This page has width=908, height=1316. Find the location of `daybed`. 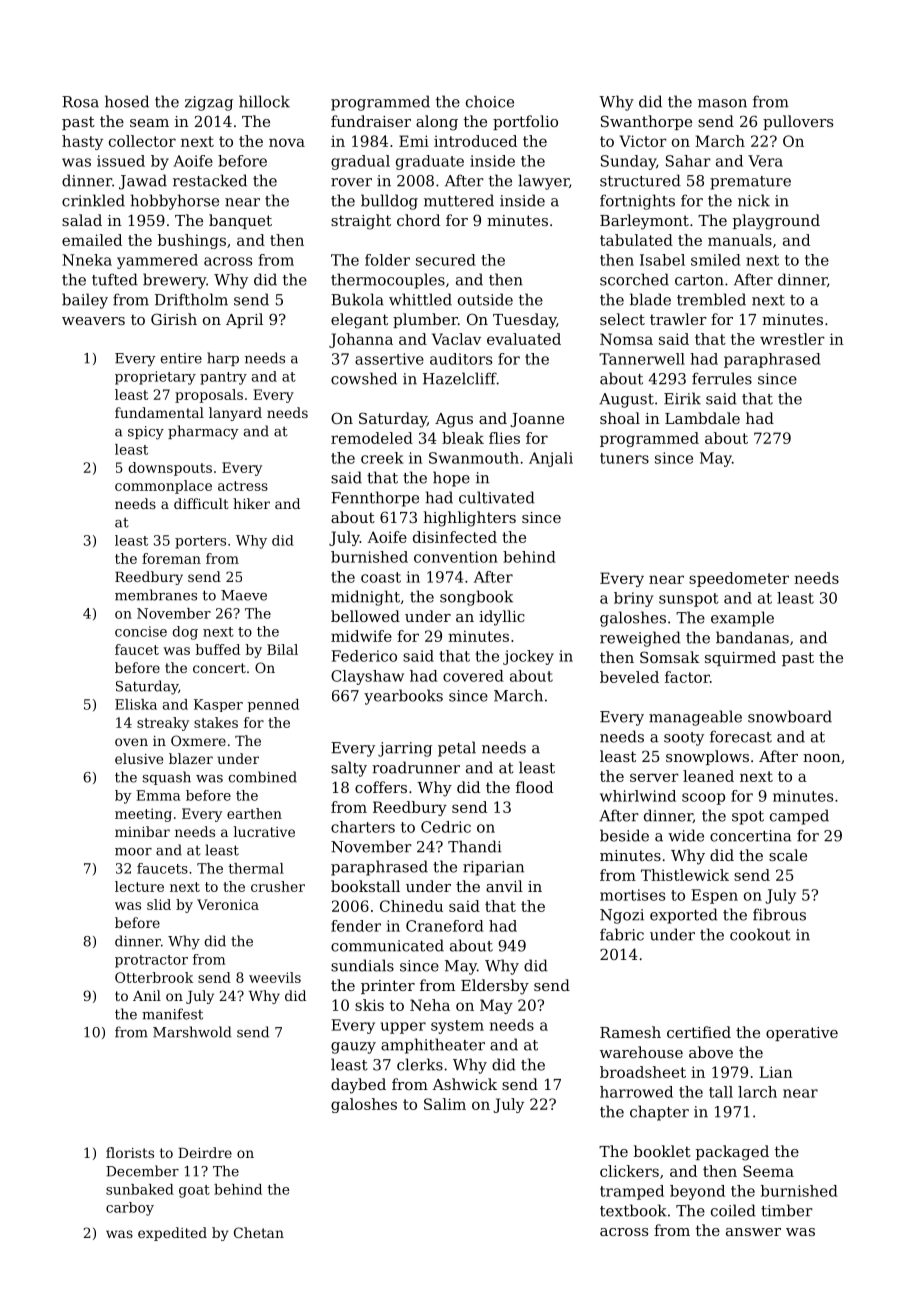

daybed is located at coordinates (358, 1086).
